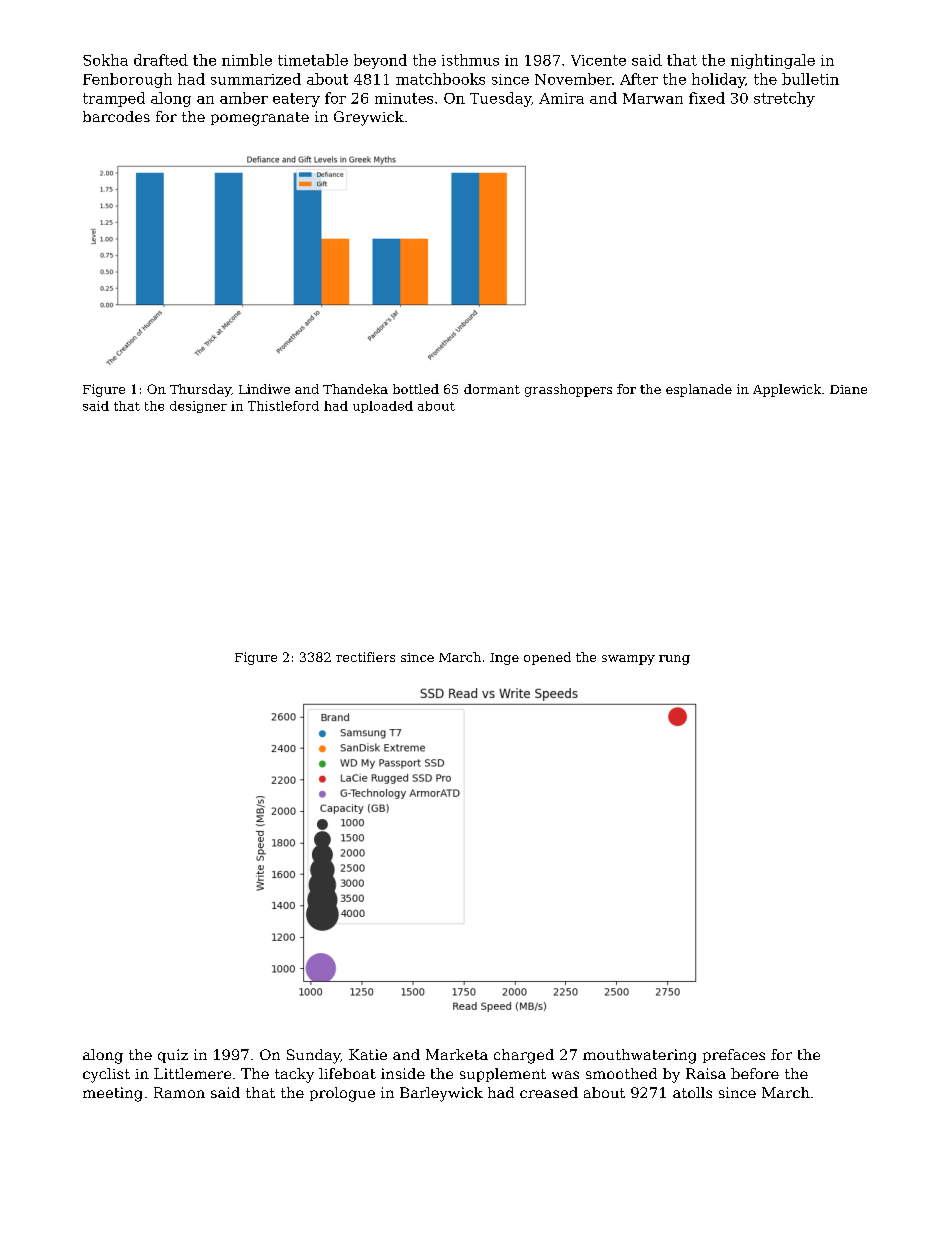  What do you see at coordinates (365, 657) in the page?
I see `rectifiers` at bounding box center [365, 657].
